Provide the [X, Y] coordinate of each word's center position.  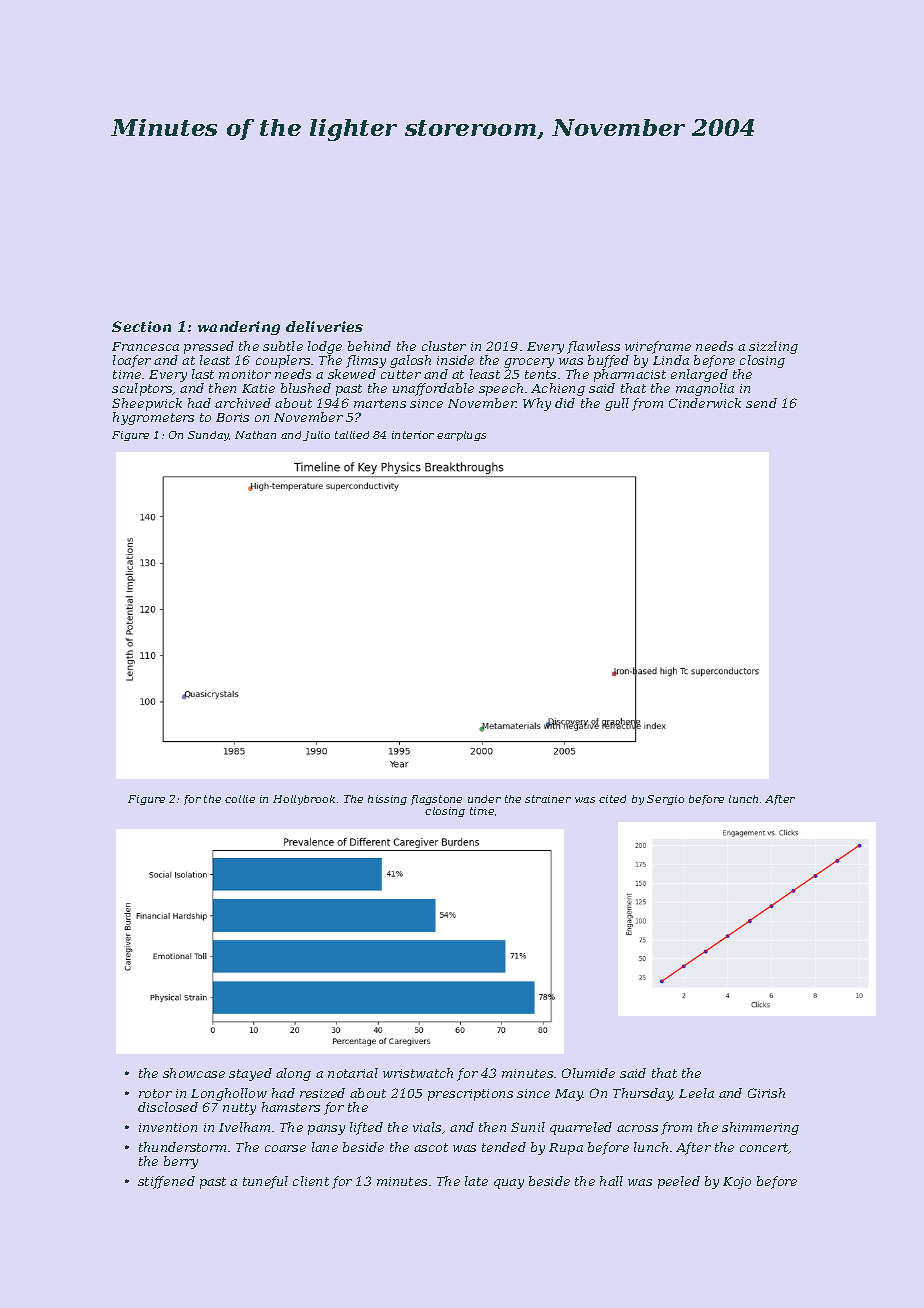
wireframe [658, 347]
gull [617, 404]
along [293, 1074]
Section [141, 326]
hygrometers [153, 418]
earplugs [461, 436]
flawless [593, 347]
